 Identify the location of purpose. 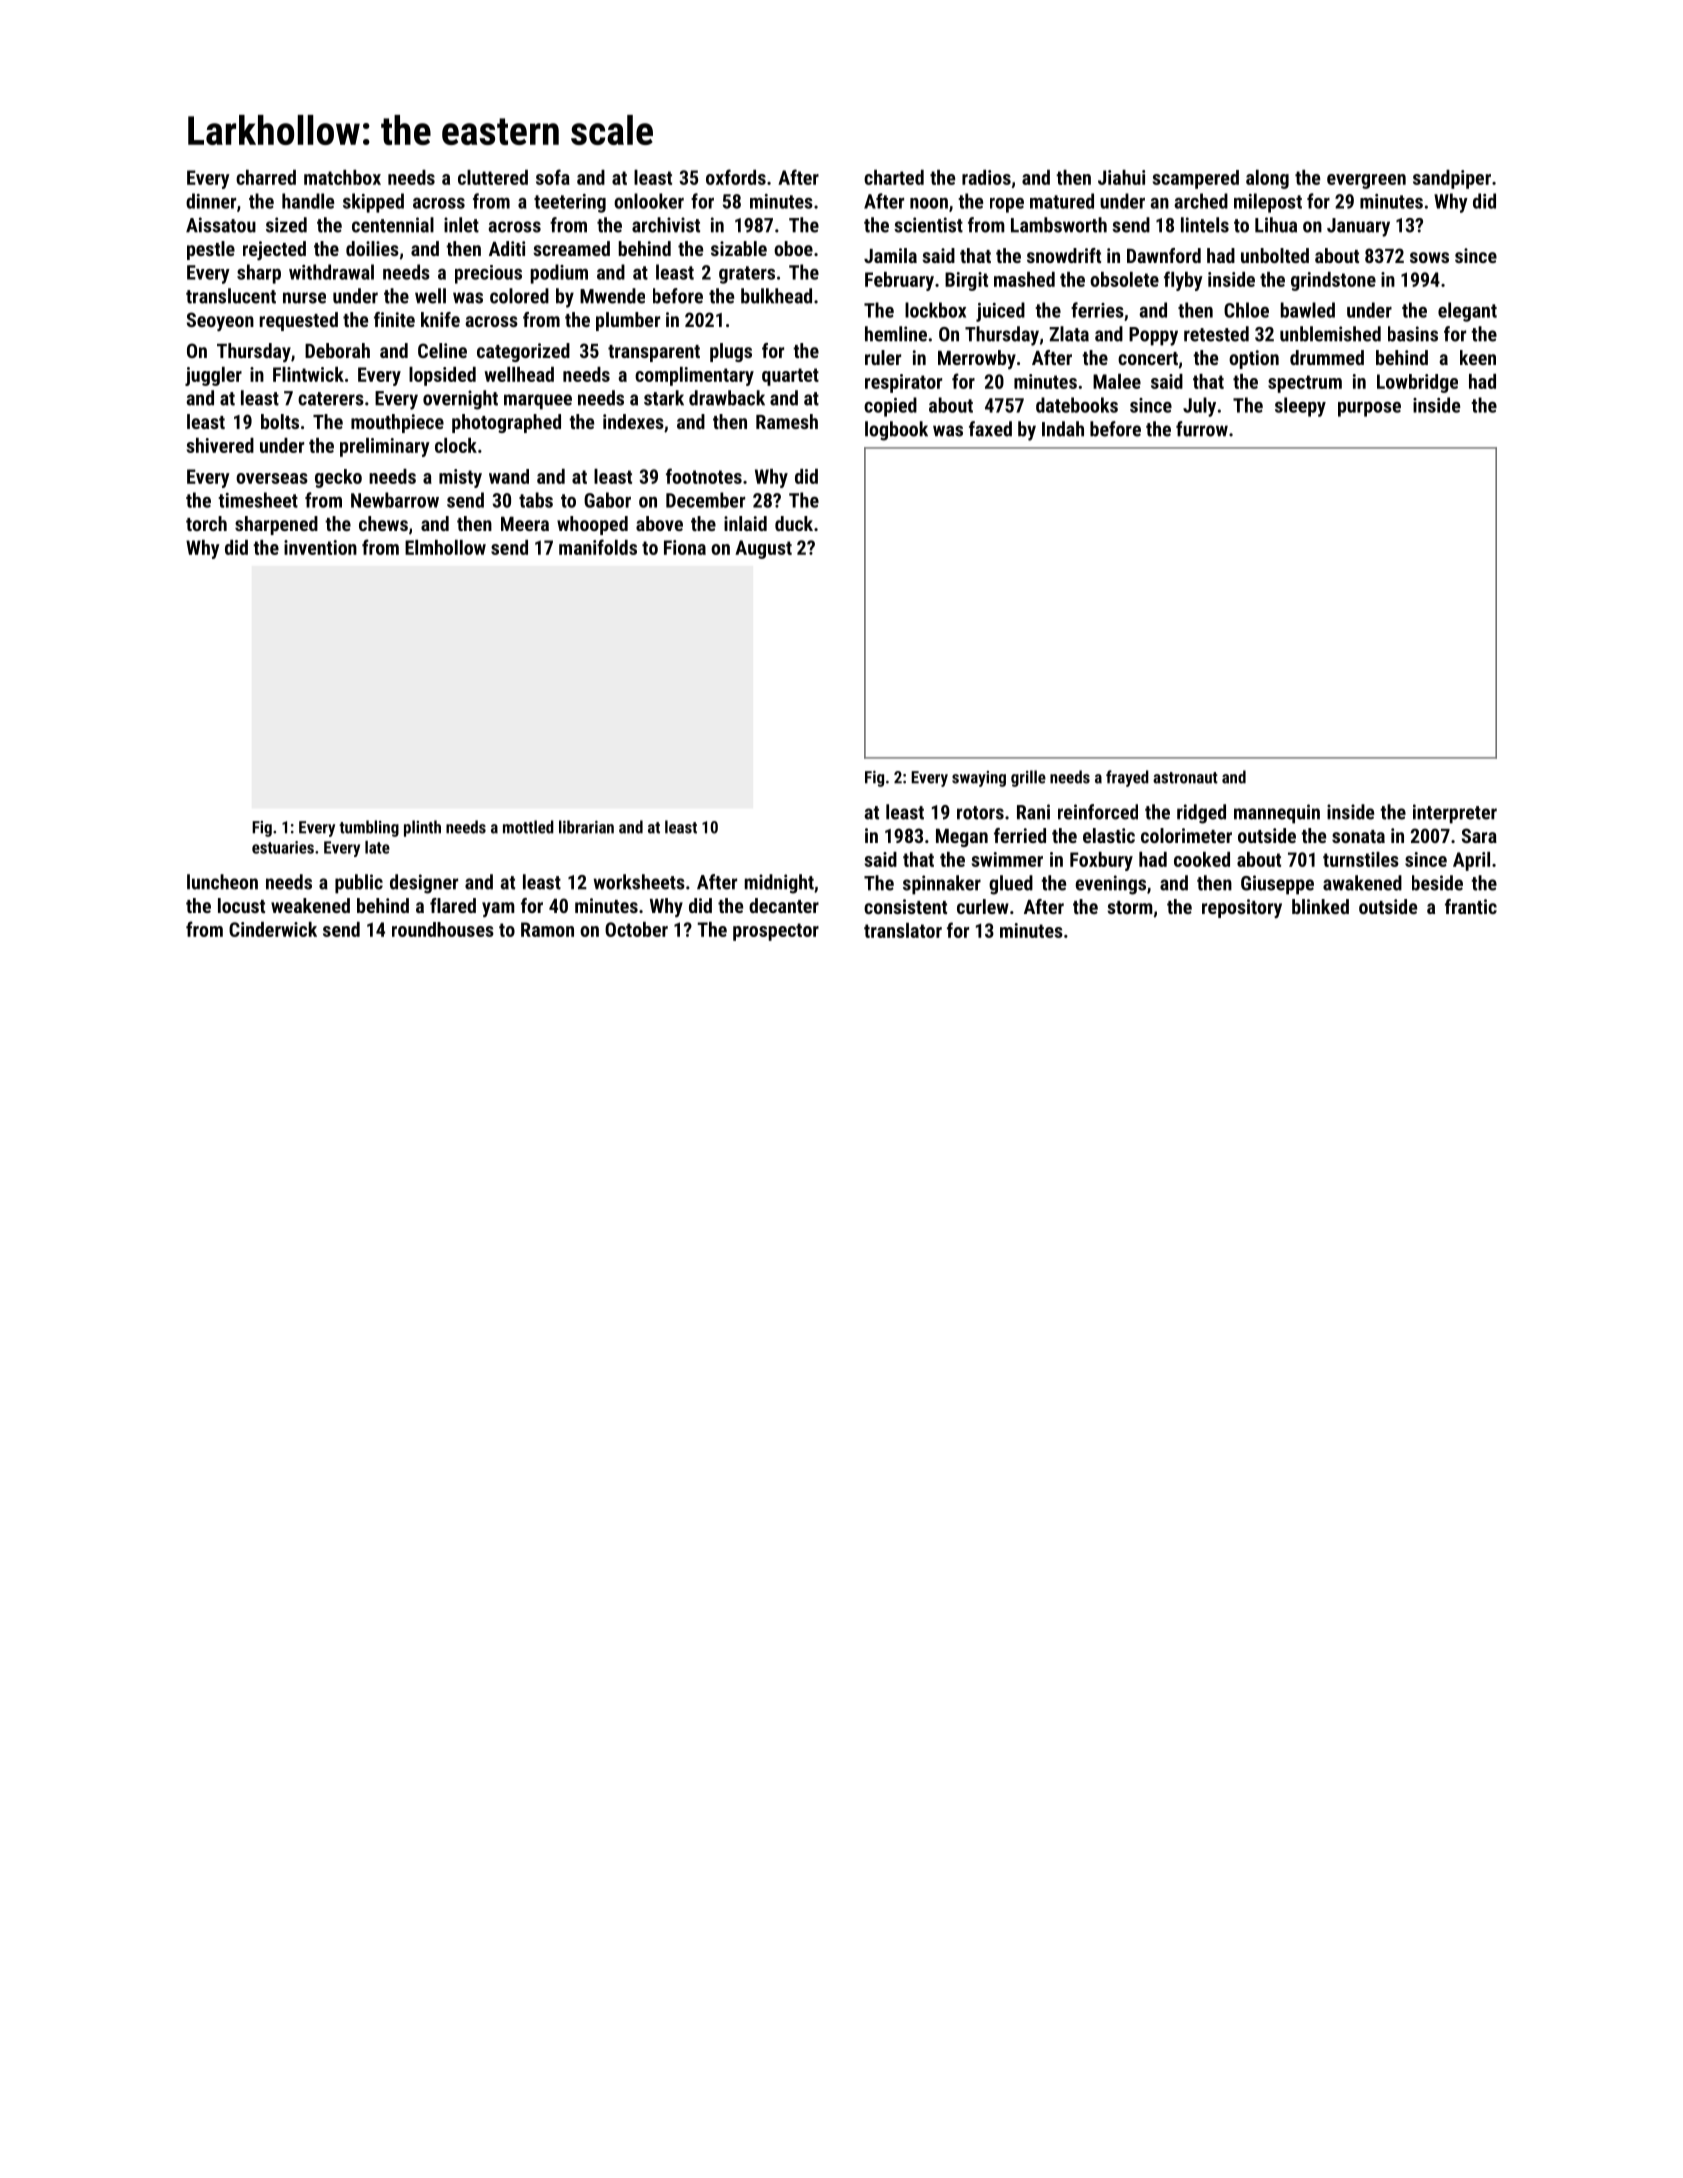
(1369, 409).
